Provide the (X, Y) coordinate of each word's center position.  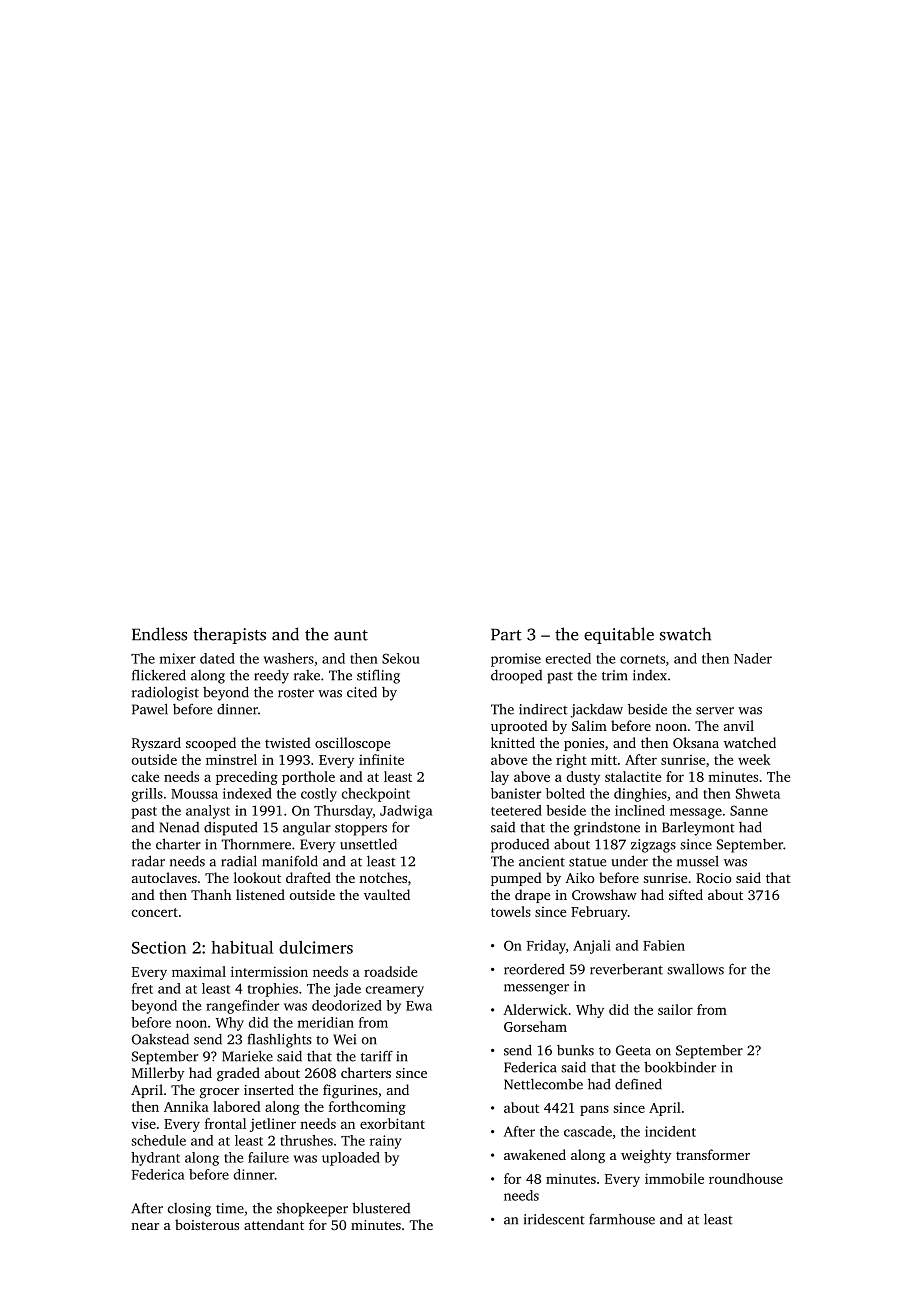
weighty (646, 1156)
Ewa (419, 1006)
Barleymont (698, 829)
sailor (675, 1009)
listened (260, 894)
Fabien (664, 945)
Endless (159, 634)
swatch (685, 634)
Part (506, 634)
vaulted (387, 894)
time (230, 1208)
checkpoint (376, 795)
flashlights (280, 1040)
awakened (535, 1154)
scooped (211, 744)
